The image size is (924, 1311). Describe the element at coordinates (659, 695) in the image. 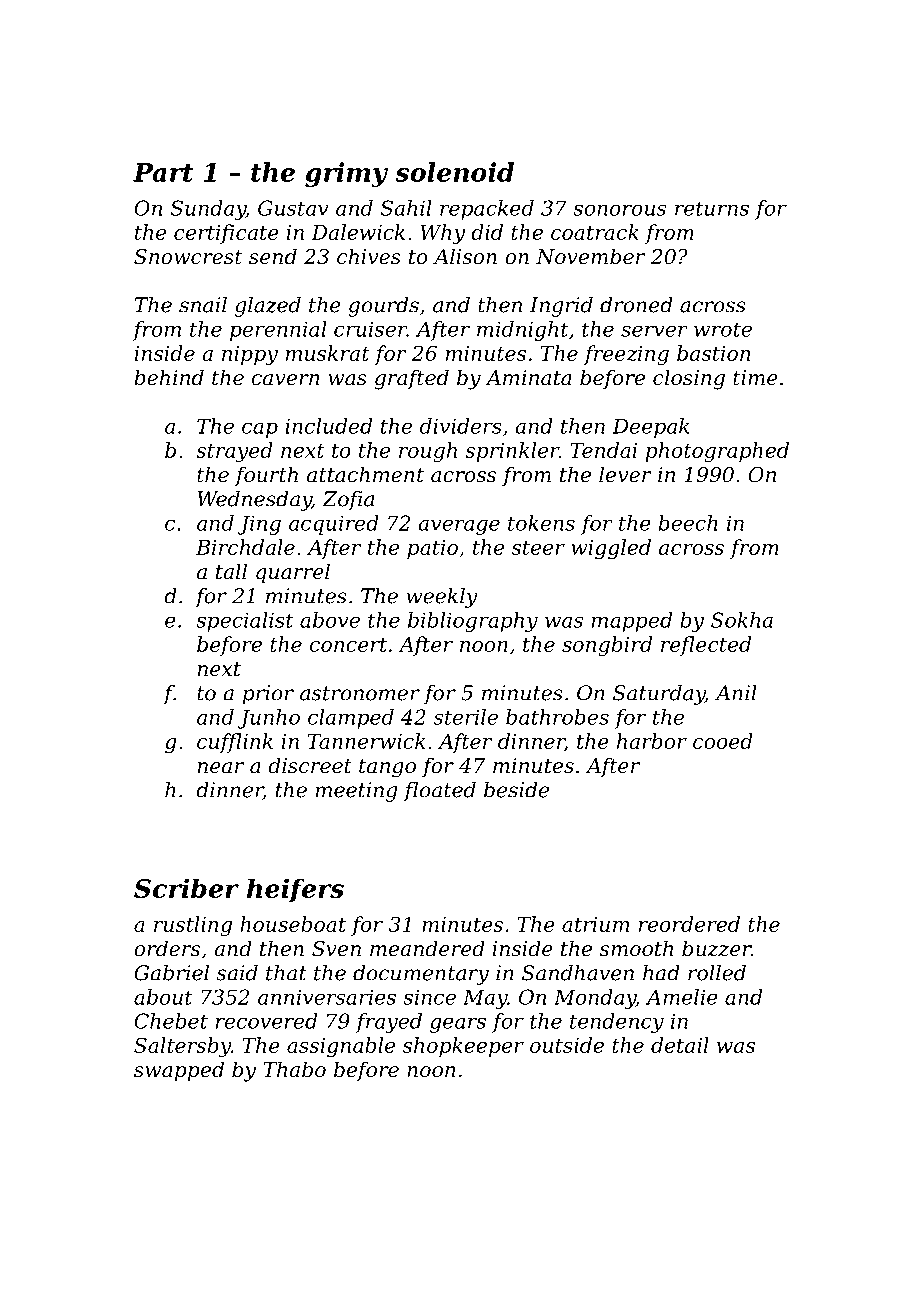

I see `Saturday` at that location.
